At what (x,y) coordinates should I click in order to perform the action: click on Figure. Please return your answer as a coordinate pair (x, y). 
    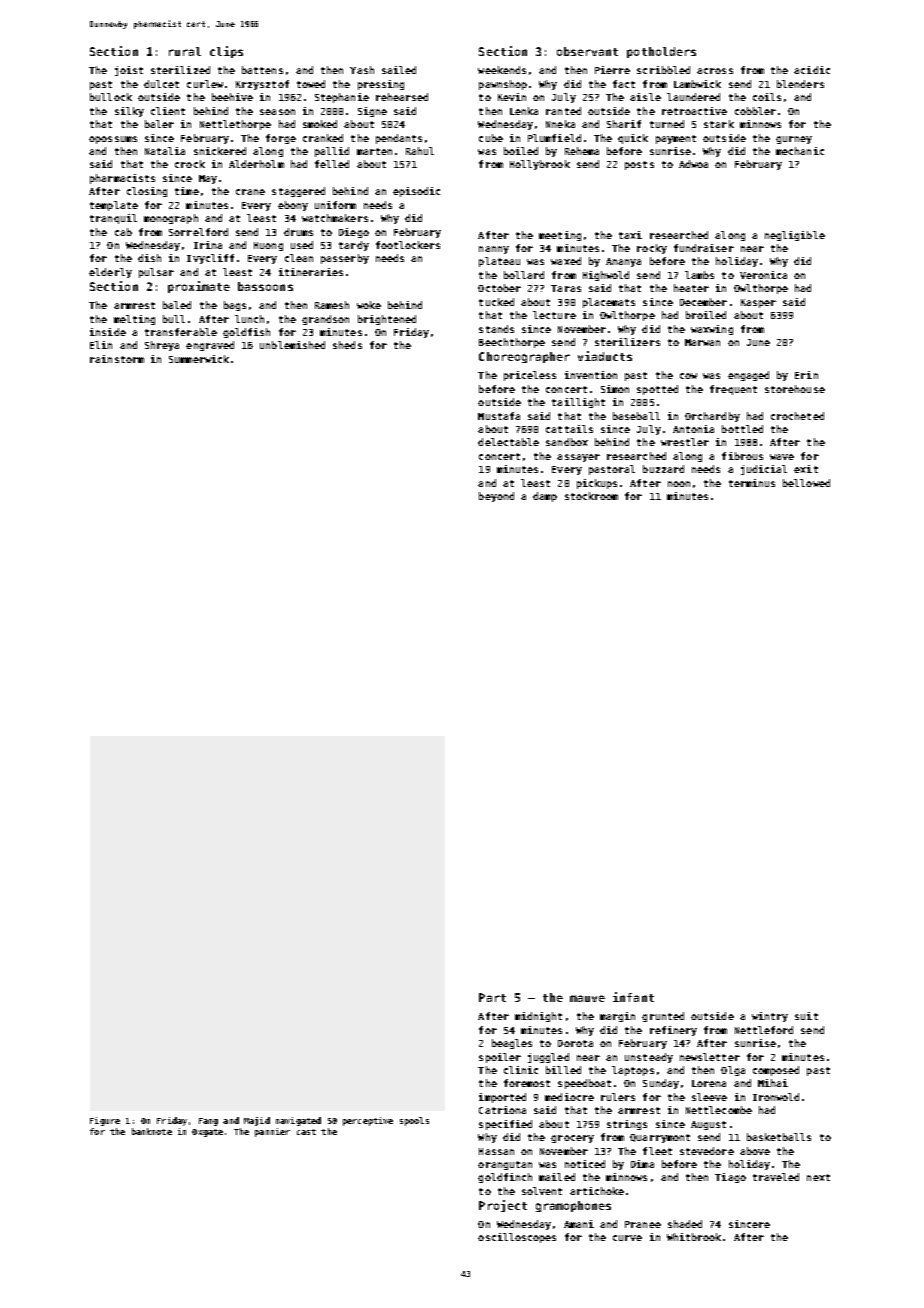
    Looking at the image, I should click on (105, 1121).
